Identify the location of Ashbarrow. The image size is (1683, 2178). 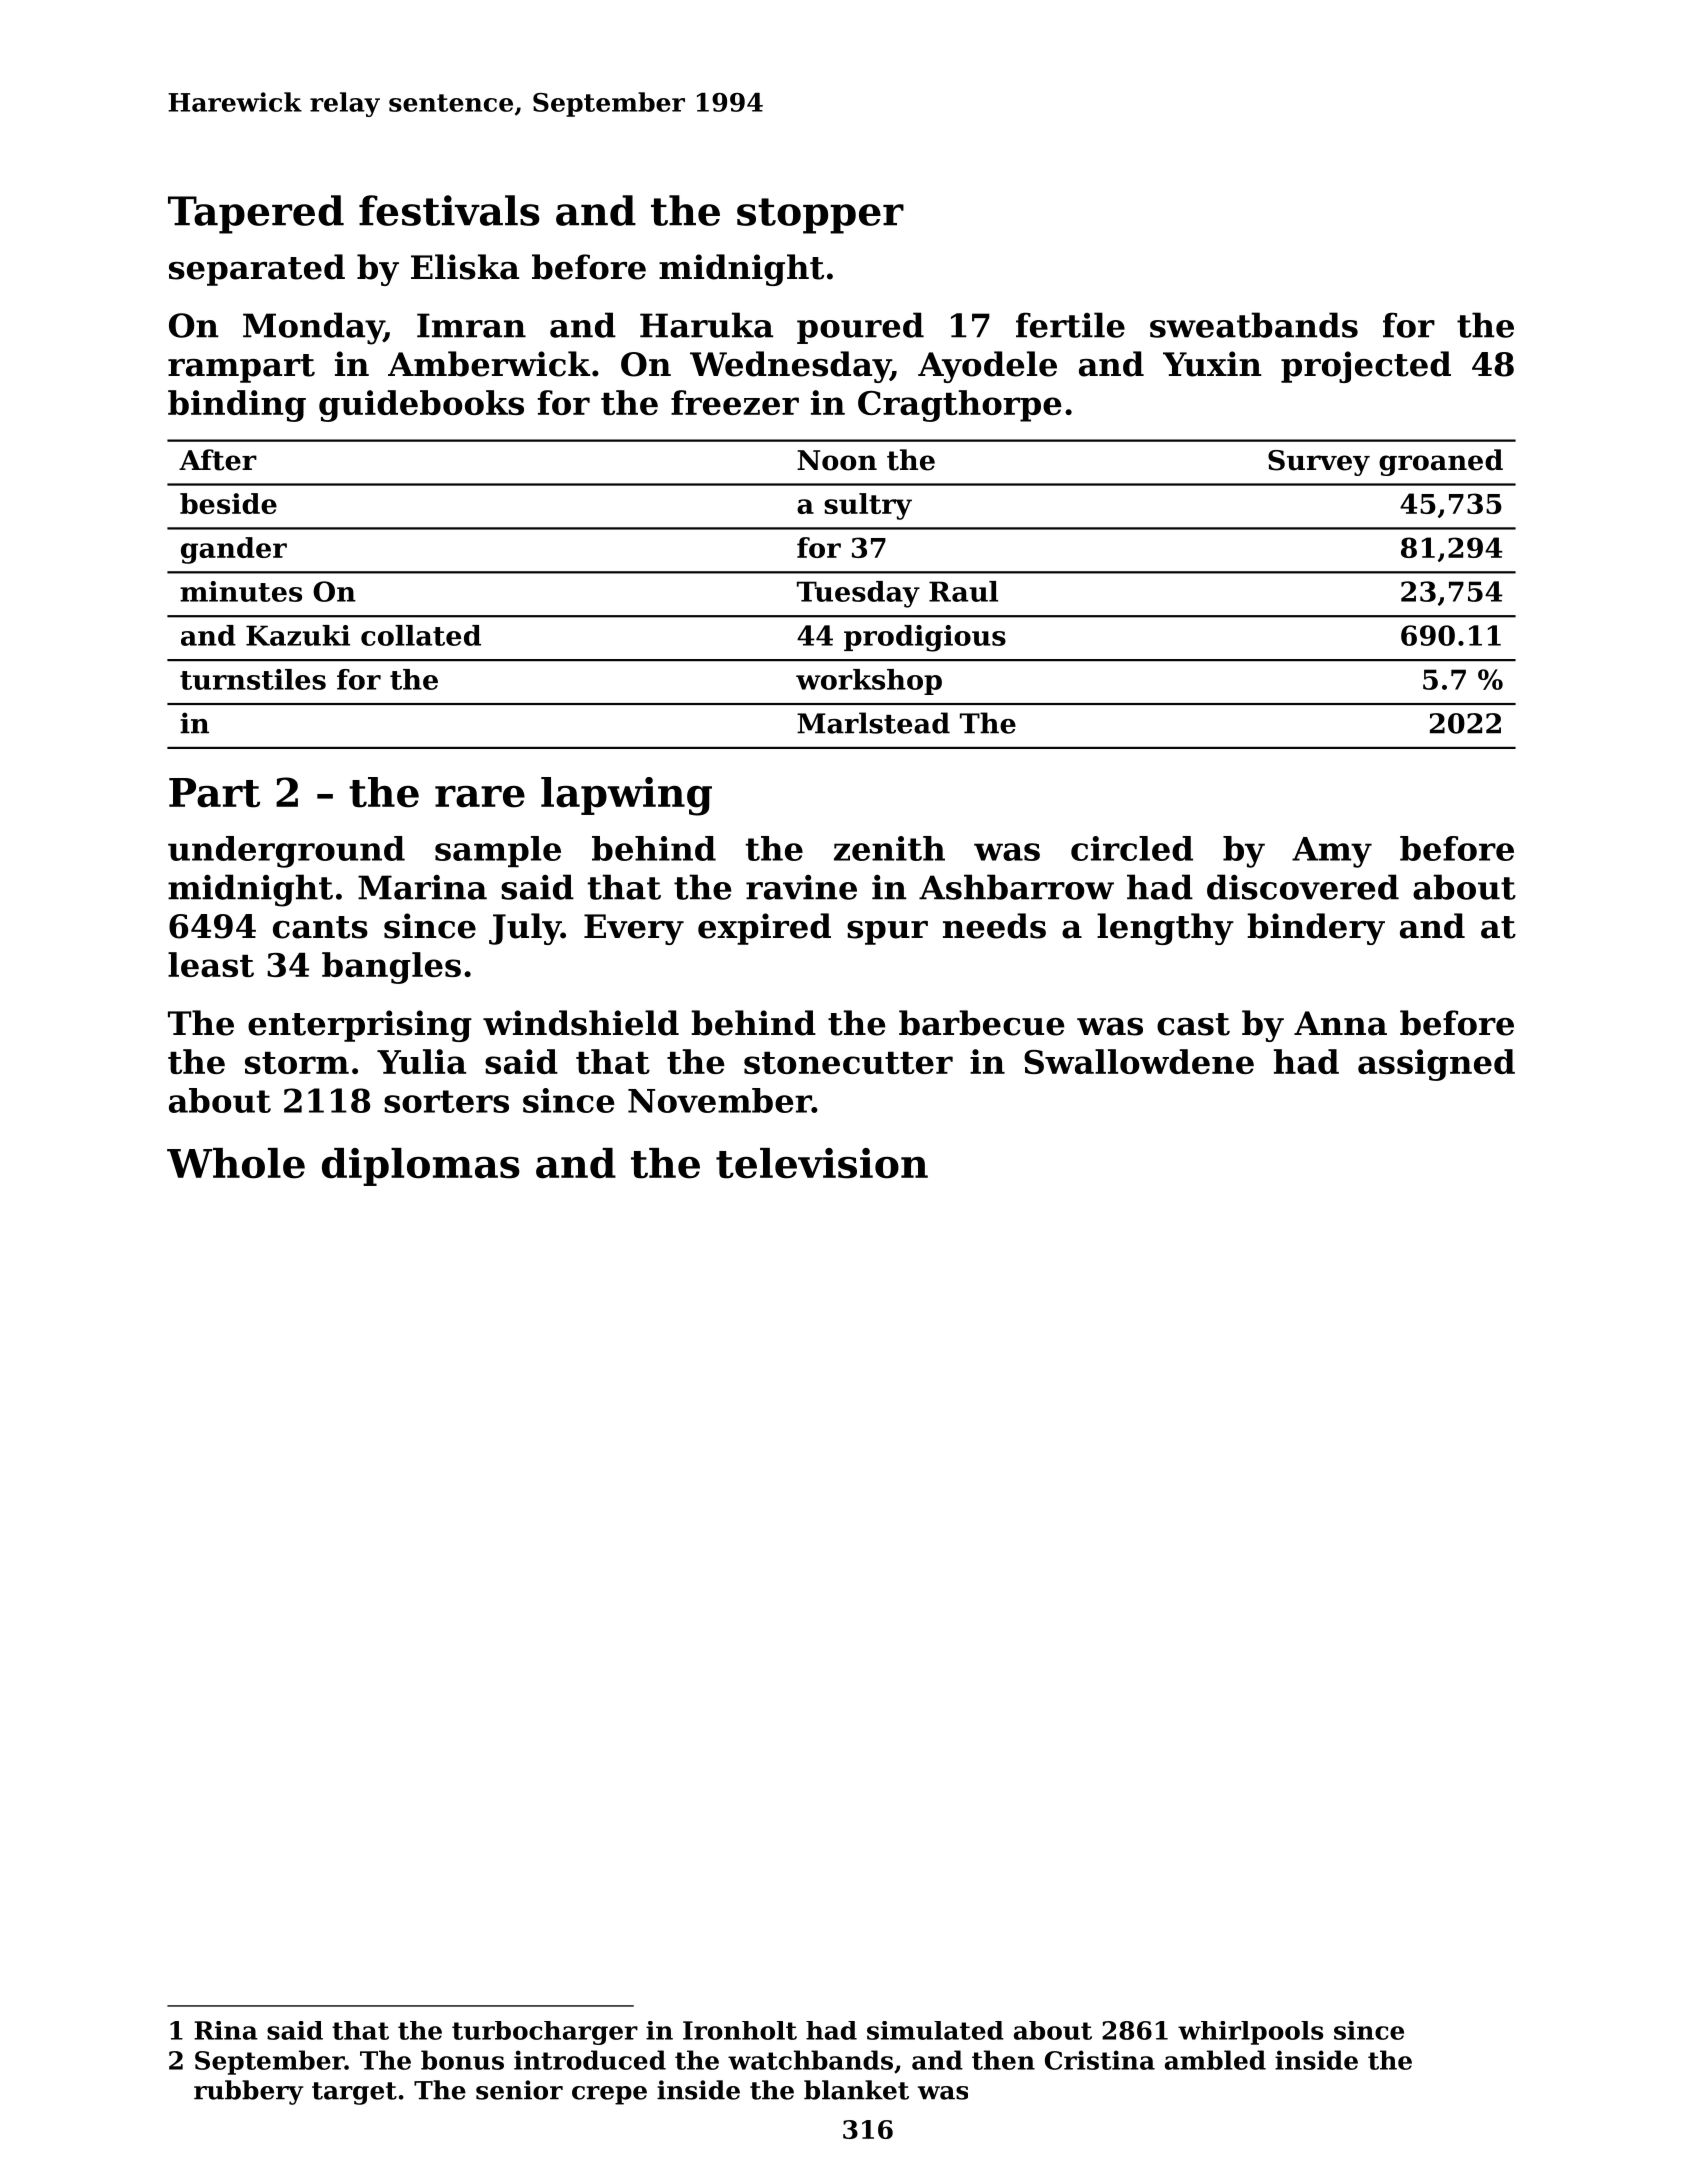
(1016, 887).
